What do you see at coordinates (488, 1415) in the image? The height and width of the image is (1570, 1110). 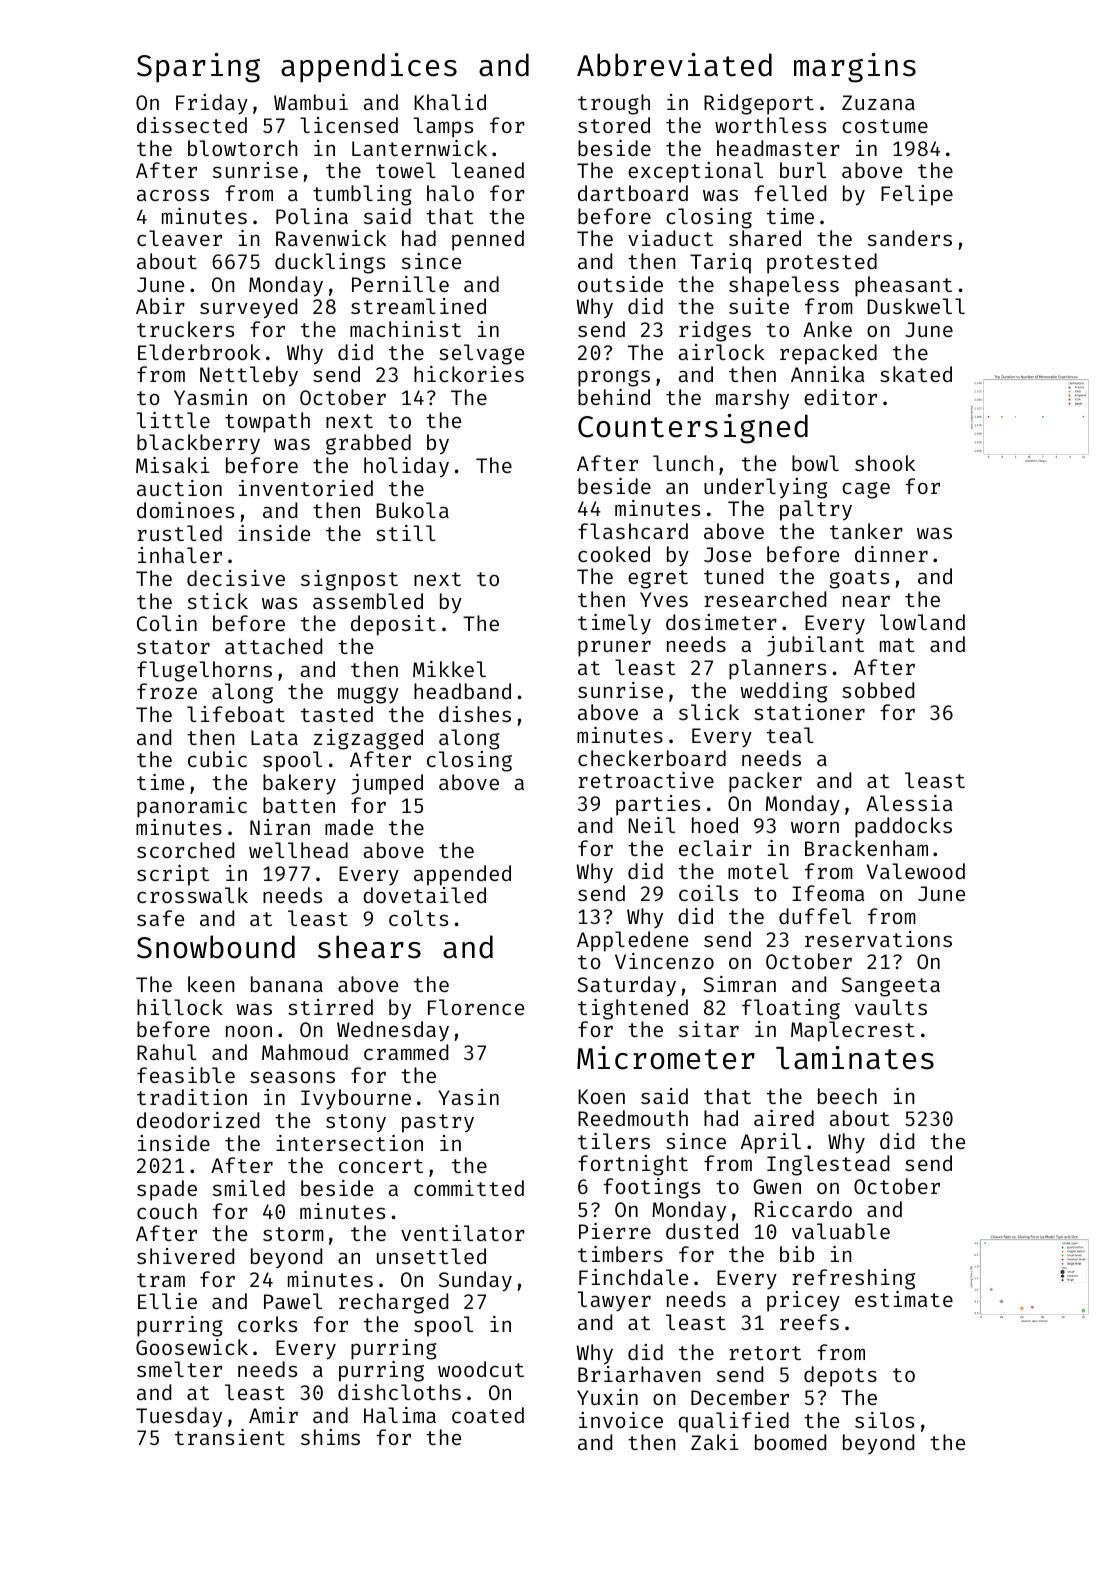 I see `coated` at bounding box center [488, 1415].
